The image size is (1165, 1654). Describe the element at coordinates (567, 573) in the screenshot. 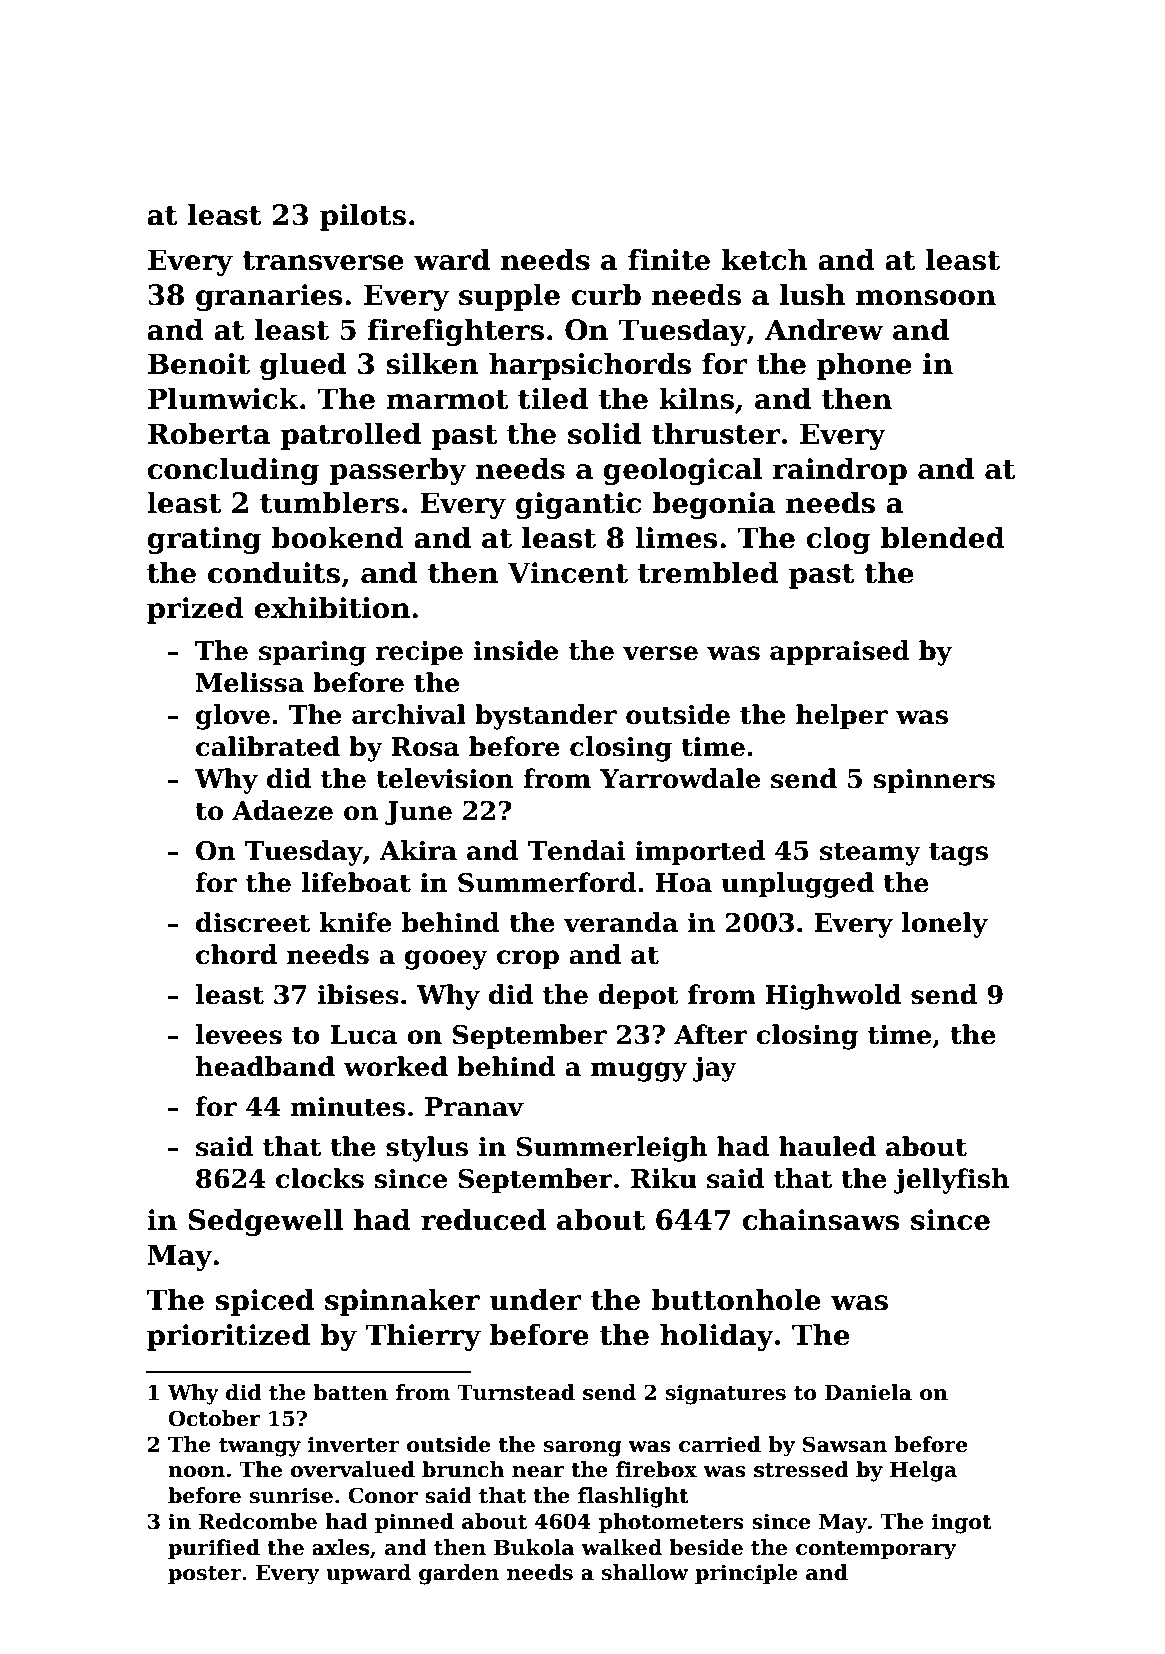

I see `Vincent` at that location.
